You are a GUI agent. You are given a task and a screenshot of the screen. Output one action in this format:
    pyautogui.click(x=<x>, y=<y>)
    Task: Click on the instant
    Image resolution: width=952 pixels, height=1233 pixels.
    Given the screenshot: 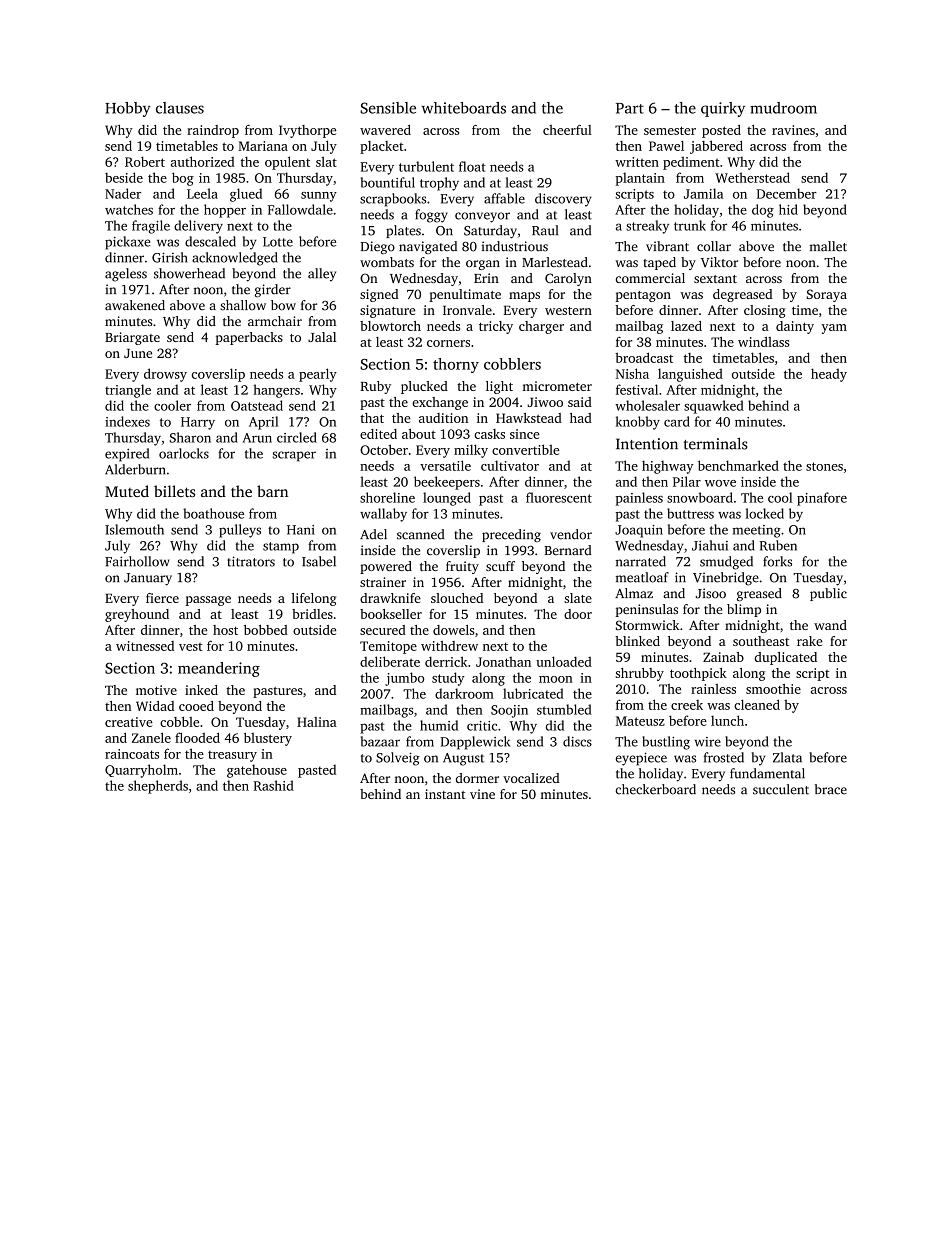 What is the action you would take?
    pyautogui.click(x=445, y=794)
